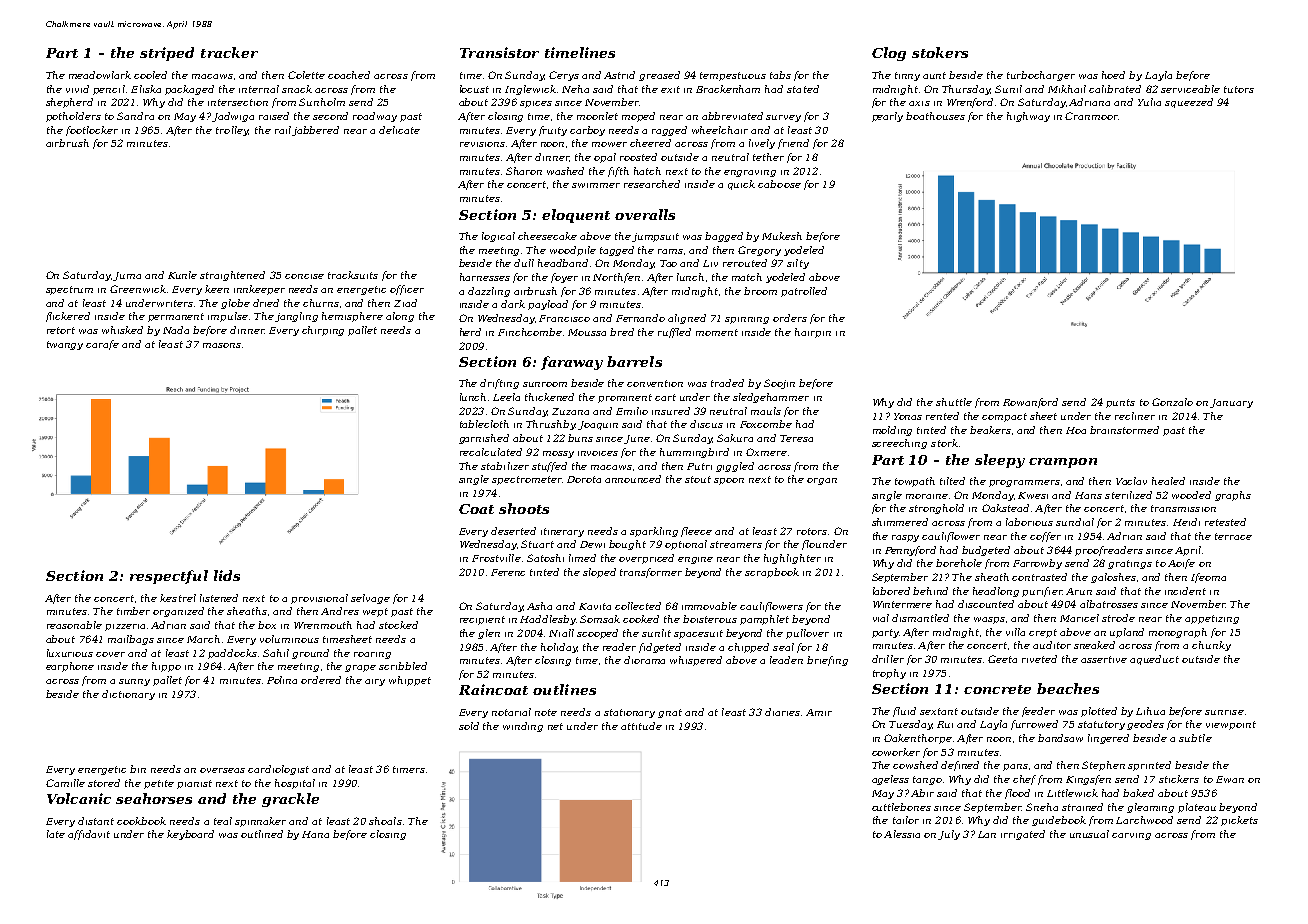  I want to click on Astrid, so click(619, 75).
